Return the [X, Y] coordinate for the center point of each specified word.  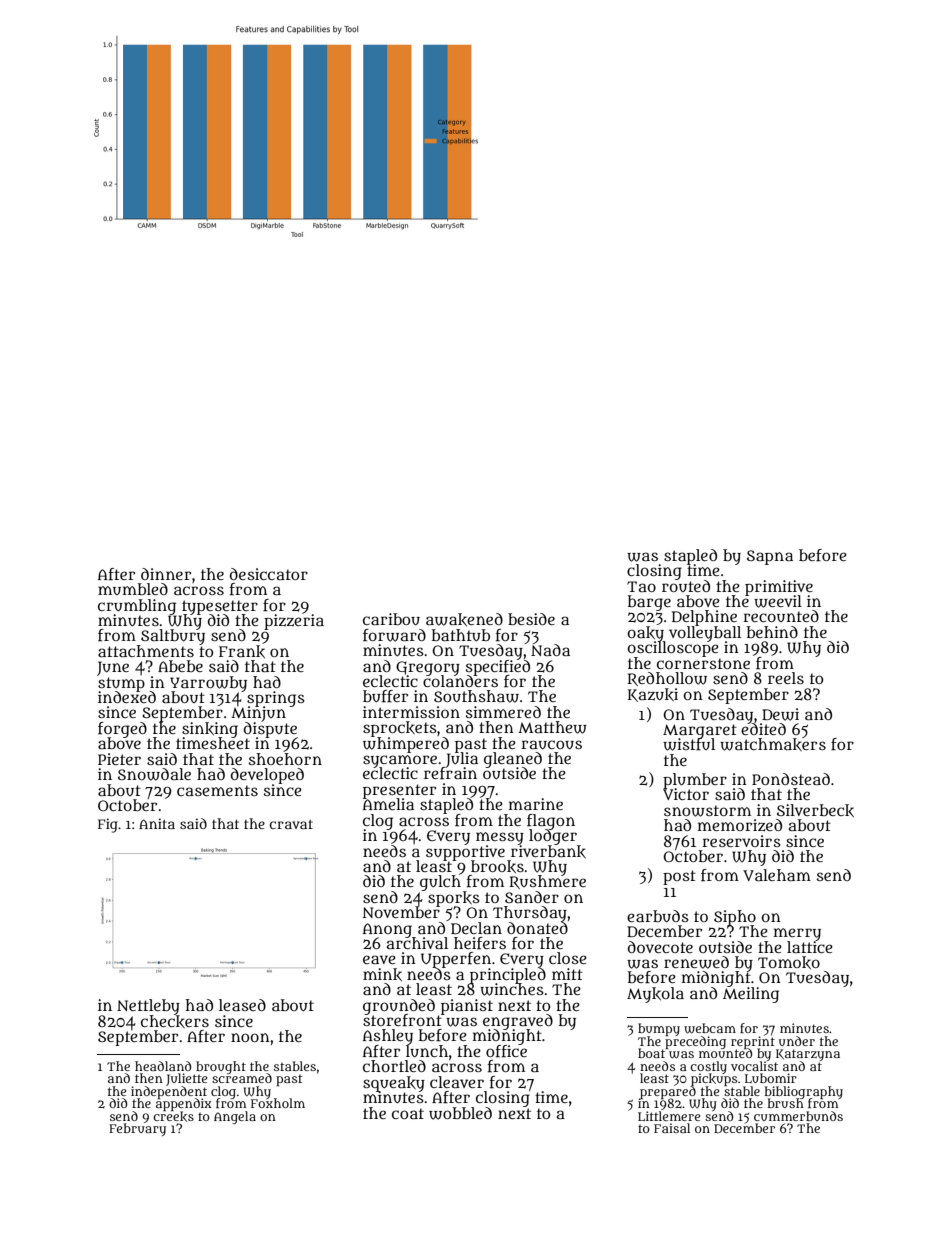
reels [786, 678]
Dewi [780, 714]
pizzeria [294, 622]
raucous [551, 745]
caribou [391, 619]
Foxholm [278, 1103]
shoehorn [285, 759]
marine [536, 804]
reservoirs [741, 841]
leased [242, 1005]
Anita [157, 823]
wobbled [460, 1113]
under [797, 1041]
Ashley [388, 1037]
